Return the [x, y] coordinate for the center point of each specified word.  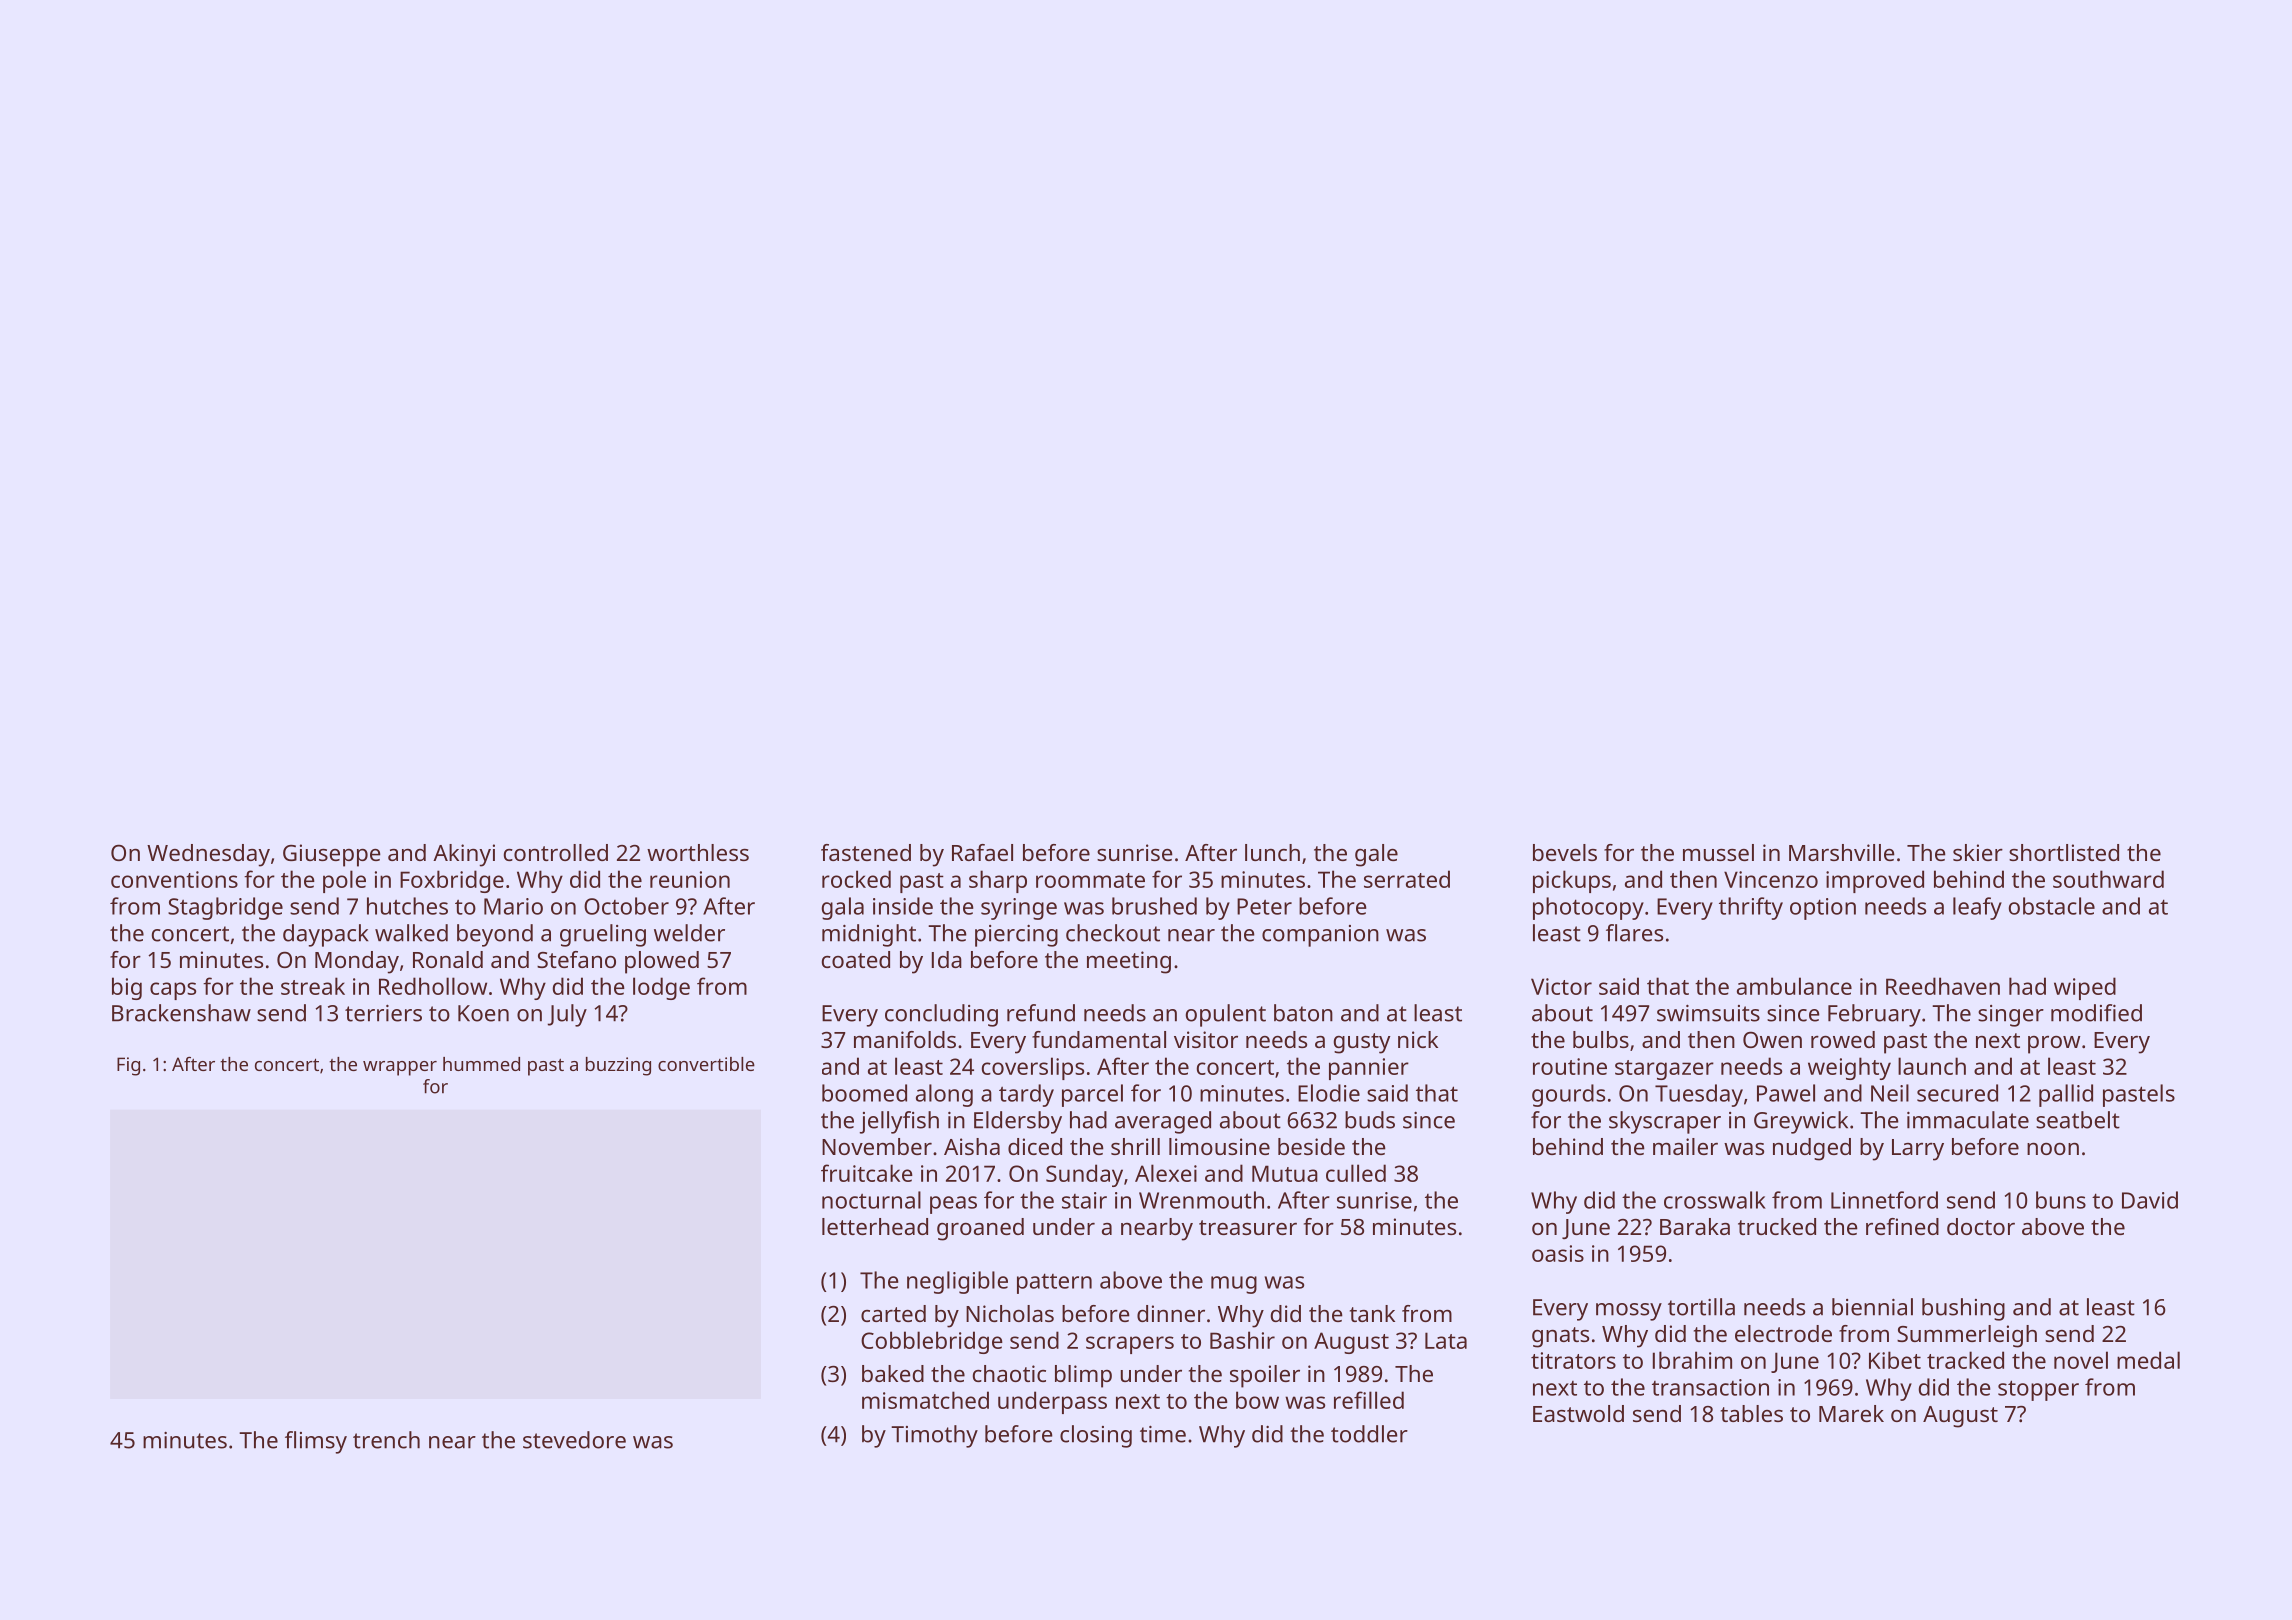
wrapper [400, 1068]
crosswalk [1715, 1200]
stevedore [574, 1440]
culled [1356, 1173]
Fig [128, 1066]
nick [1418, 1039]
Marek [1851, 1413]
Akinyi [464, 855]
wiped [2085, 988]
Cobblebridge [932, 1342]
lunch [1272, 852]
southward [2108, 879]
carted [893, 1313]
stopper [2038, 1390]
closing [1096, 1436]
